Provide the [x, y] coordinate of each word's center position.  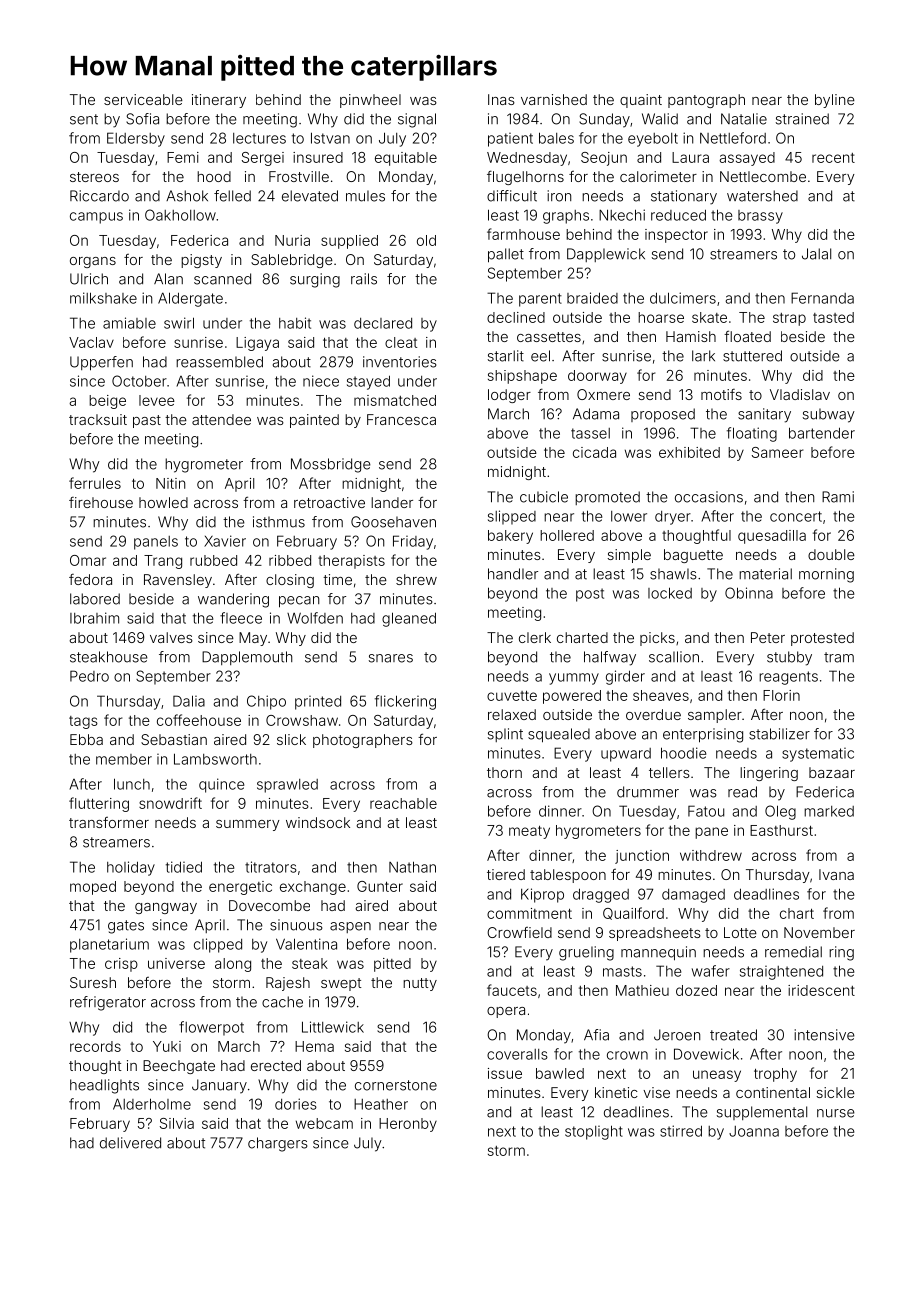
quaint [641, 101]
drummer [648, 792]
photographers [363, 741]
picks [657, 639]
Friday [413, 542]
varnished [554, 99]
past [147, 421]
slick [291, 739]
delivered [130, 1143]
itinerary [219, 101]
